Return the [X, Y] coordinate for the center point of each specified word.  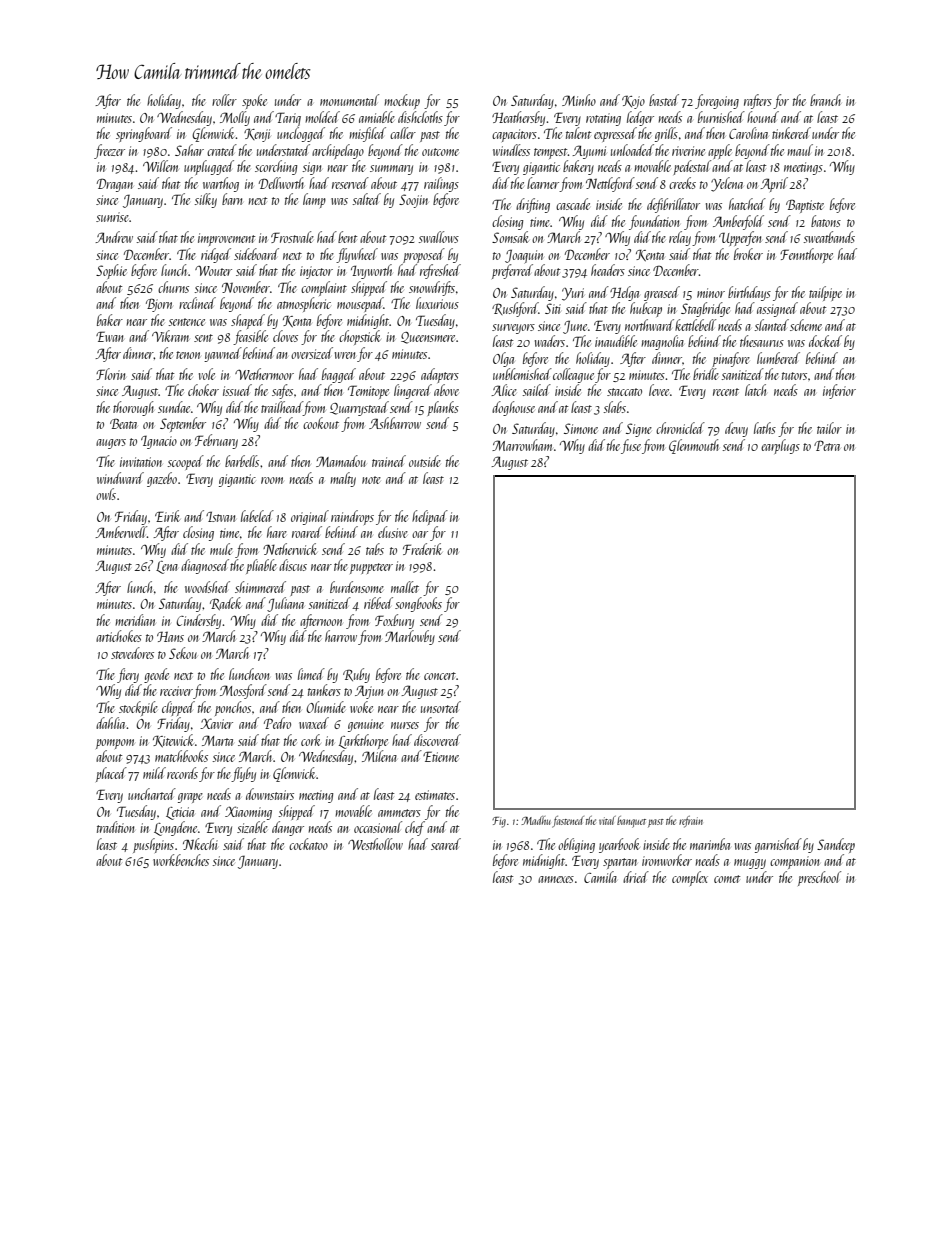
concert [440, 676]
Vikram [170, 336]
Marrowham [522, 445]
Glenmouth [694, 446]
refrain [691, 822]
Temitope [368, 392]
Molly [235, 118]
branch [825, 100]
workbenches [181, 860]
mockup [402, 101]
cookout [321, 423]
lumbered [778, 358]
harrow [341, 636]
